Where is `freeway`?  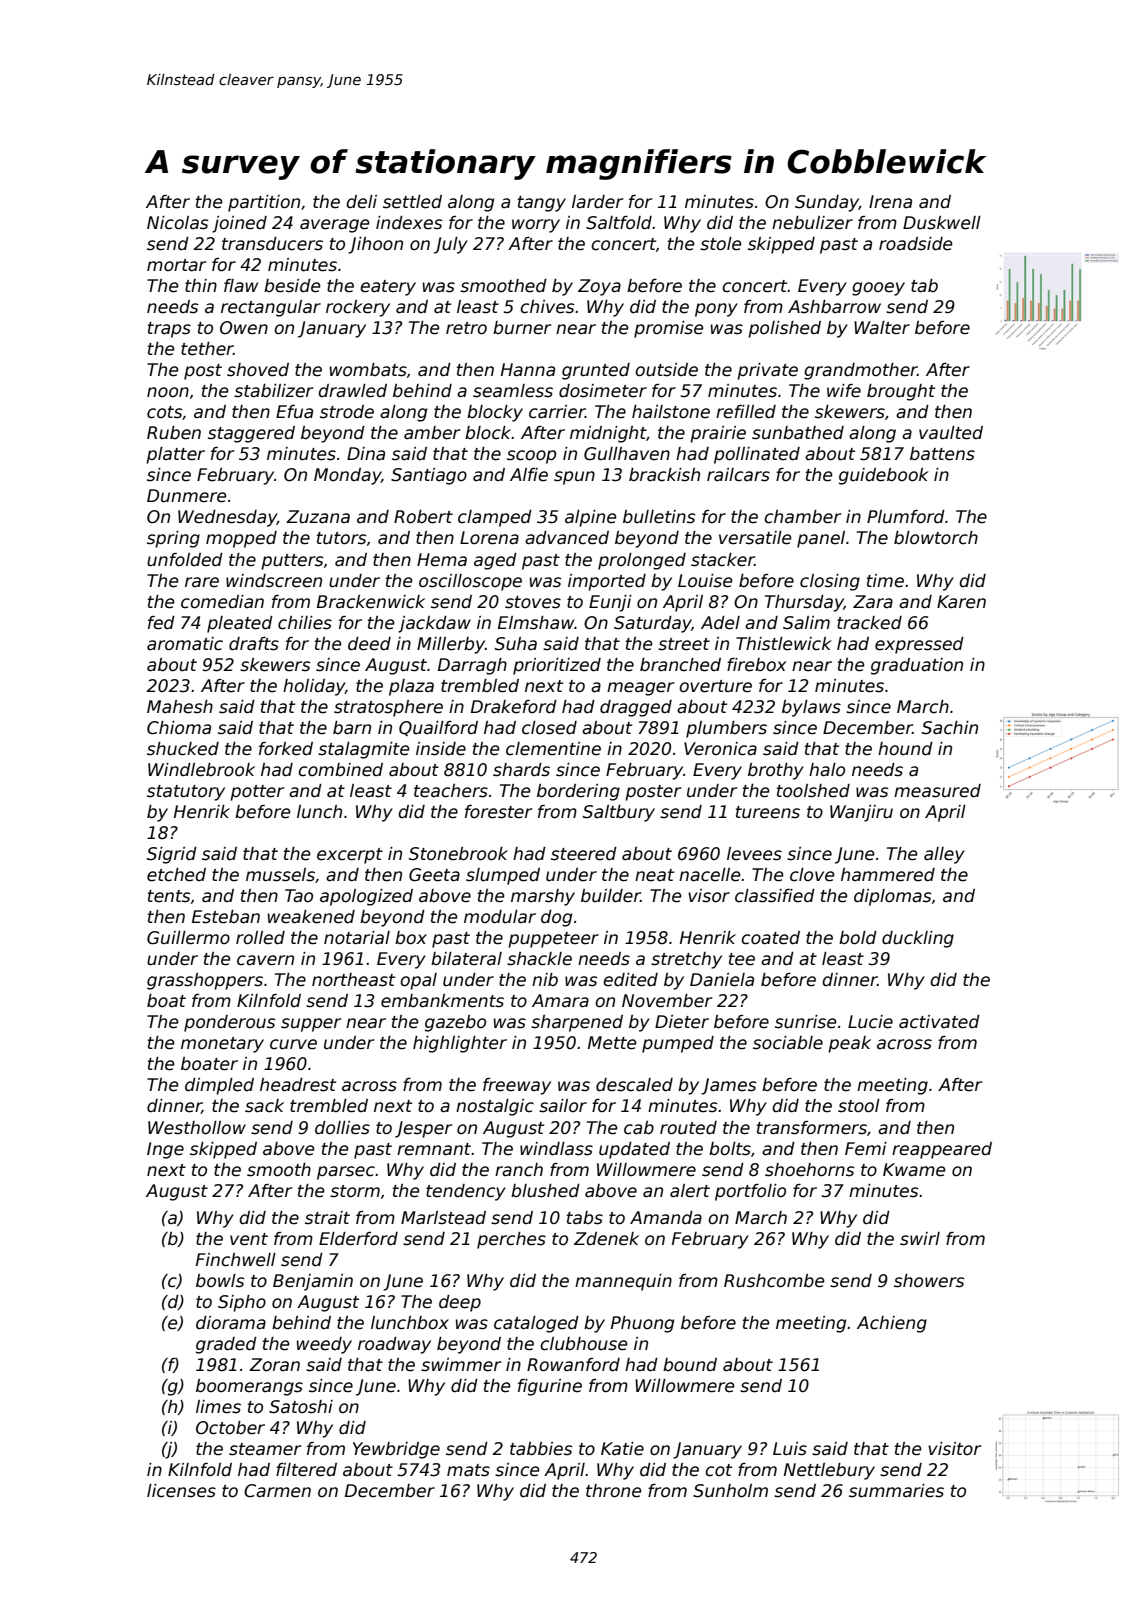
freeway is located at coordinates (517, 1086).
